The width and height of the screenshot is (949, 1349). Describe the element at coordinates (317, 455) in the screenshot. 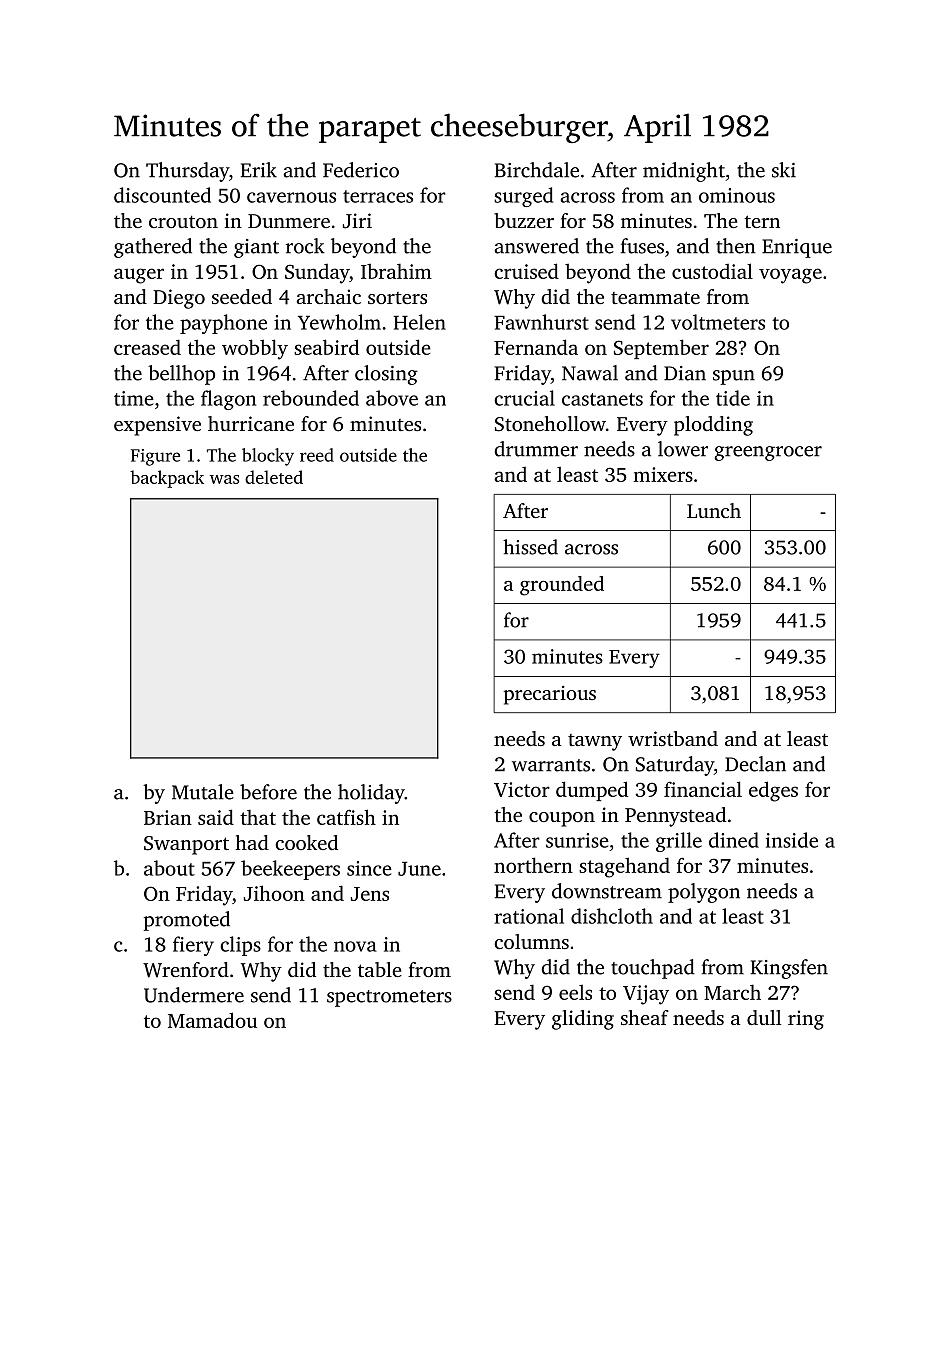

I see `reed` at that location.
